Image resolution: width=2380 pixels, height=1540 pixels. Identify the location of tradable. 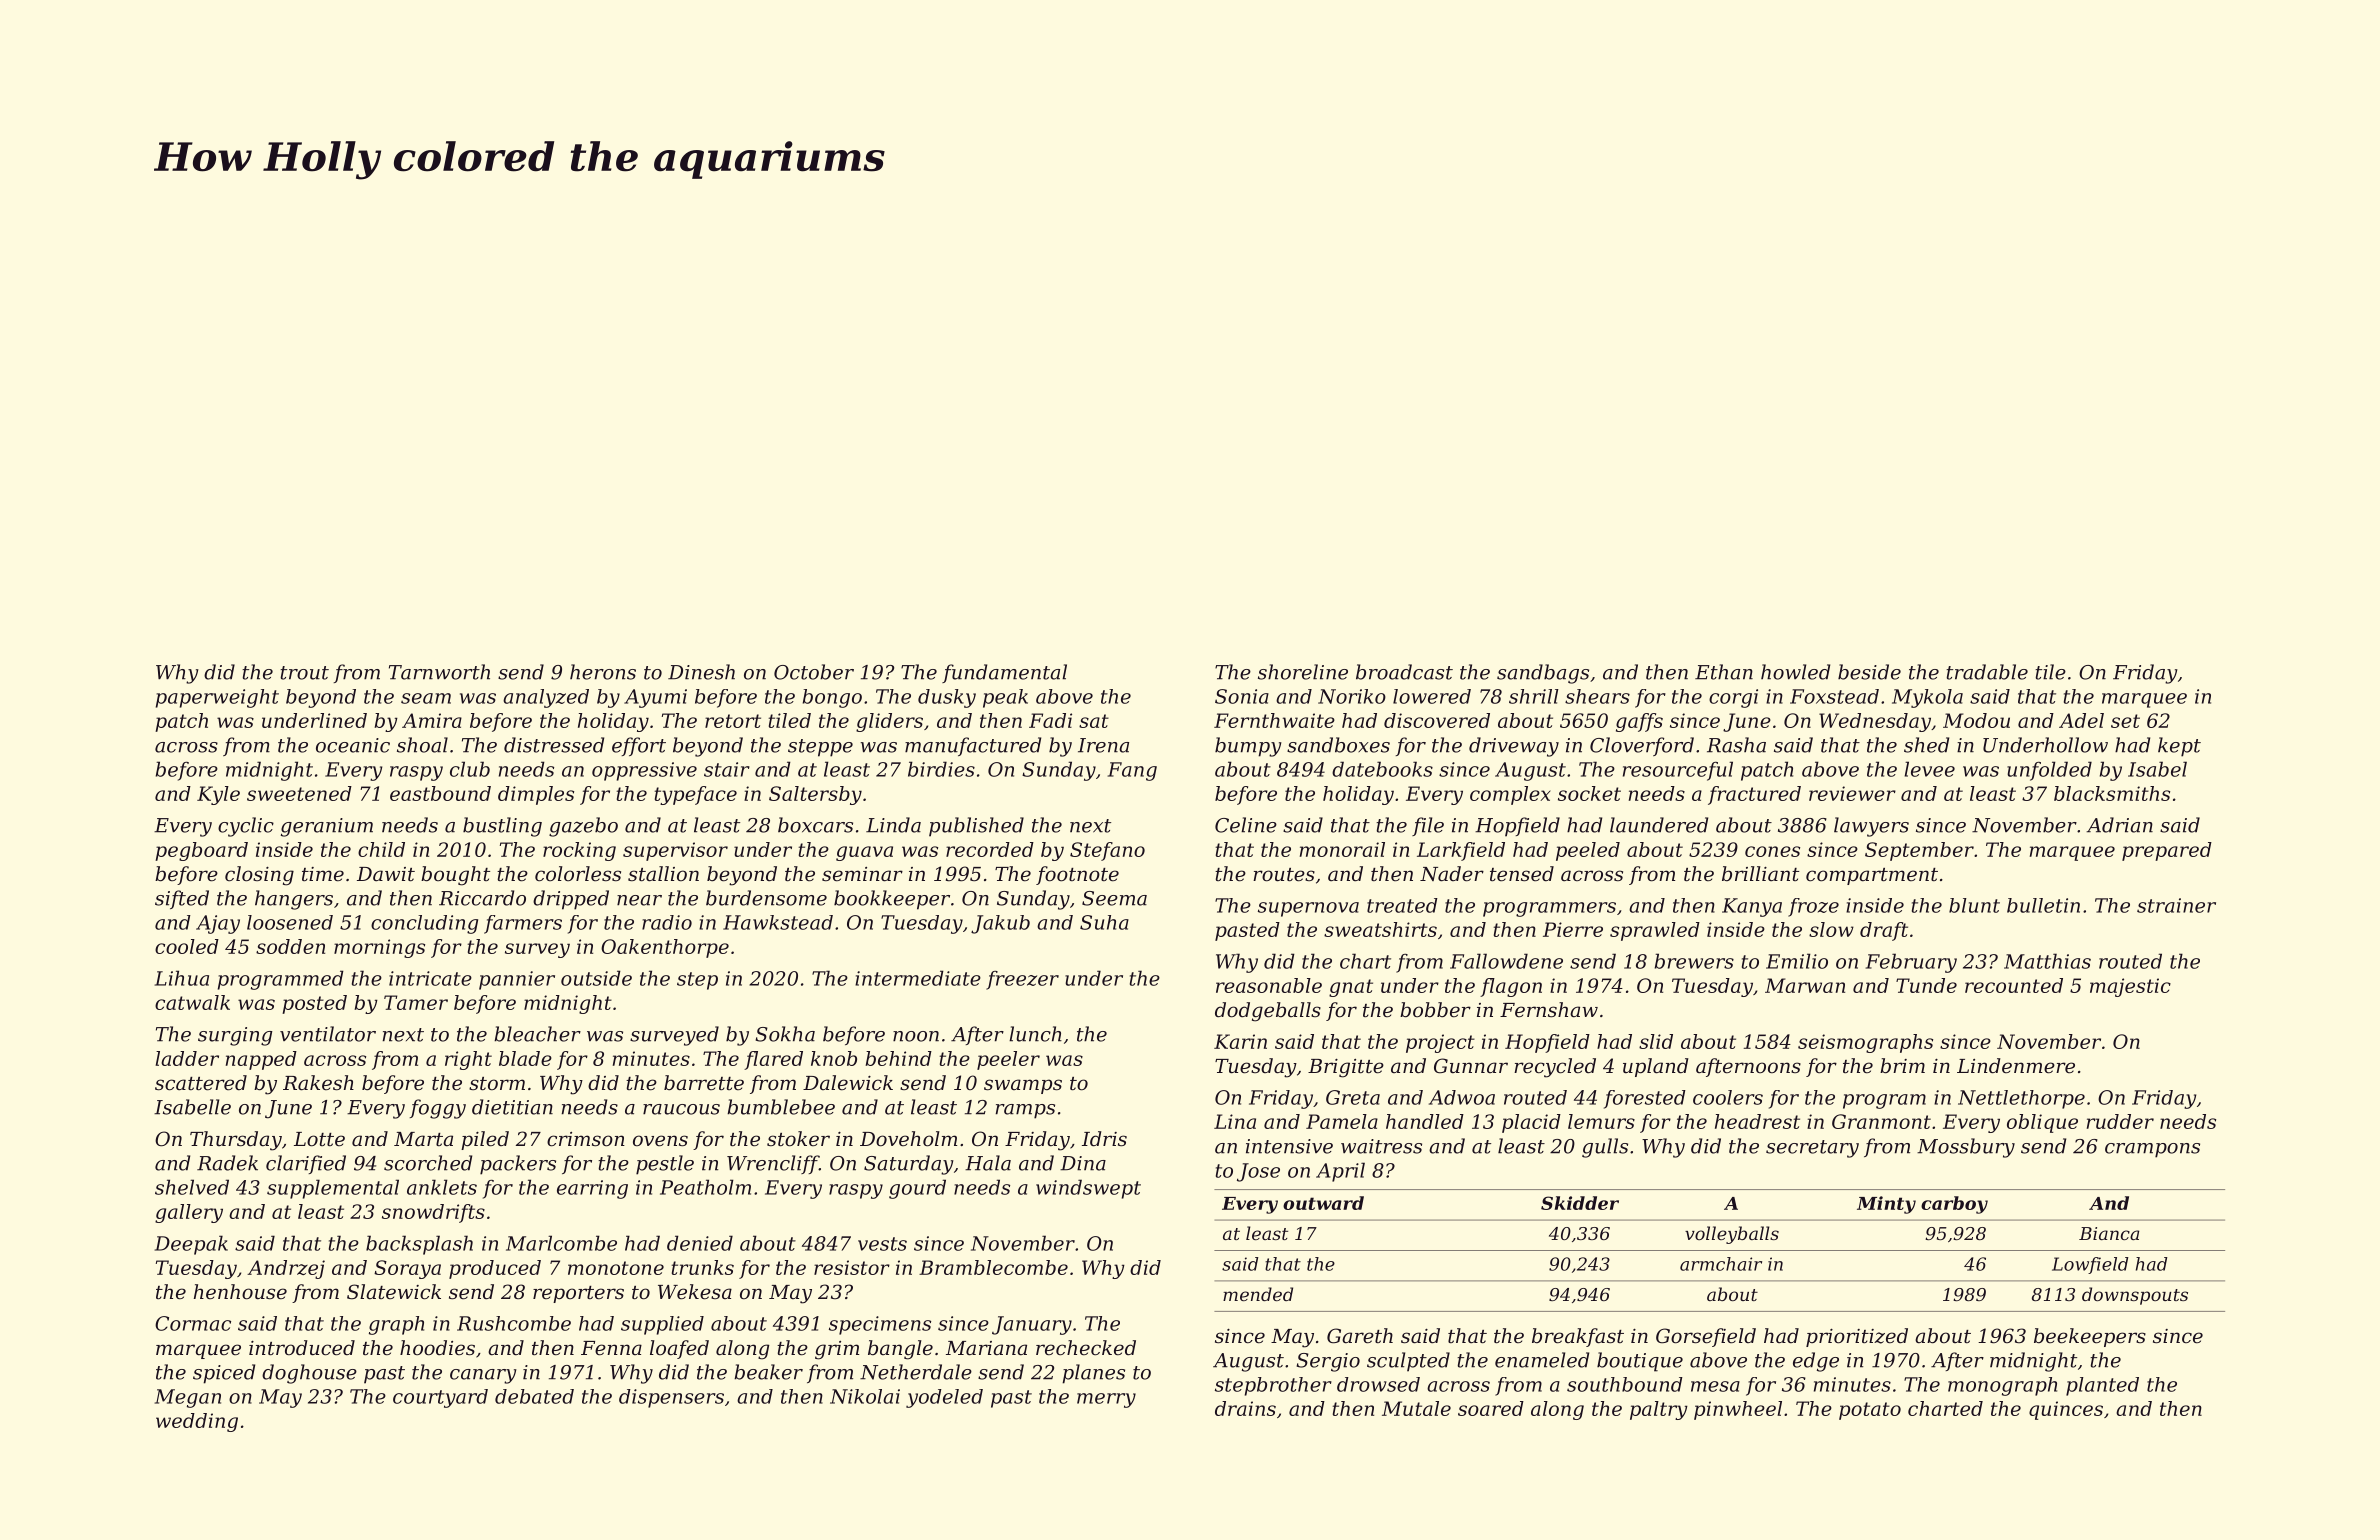
(1987, 672).
